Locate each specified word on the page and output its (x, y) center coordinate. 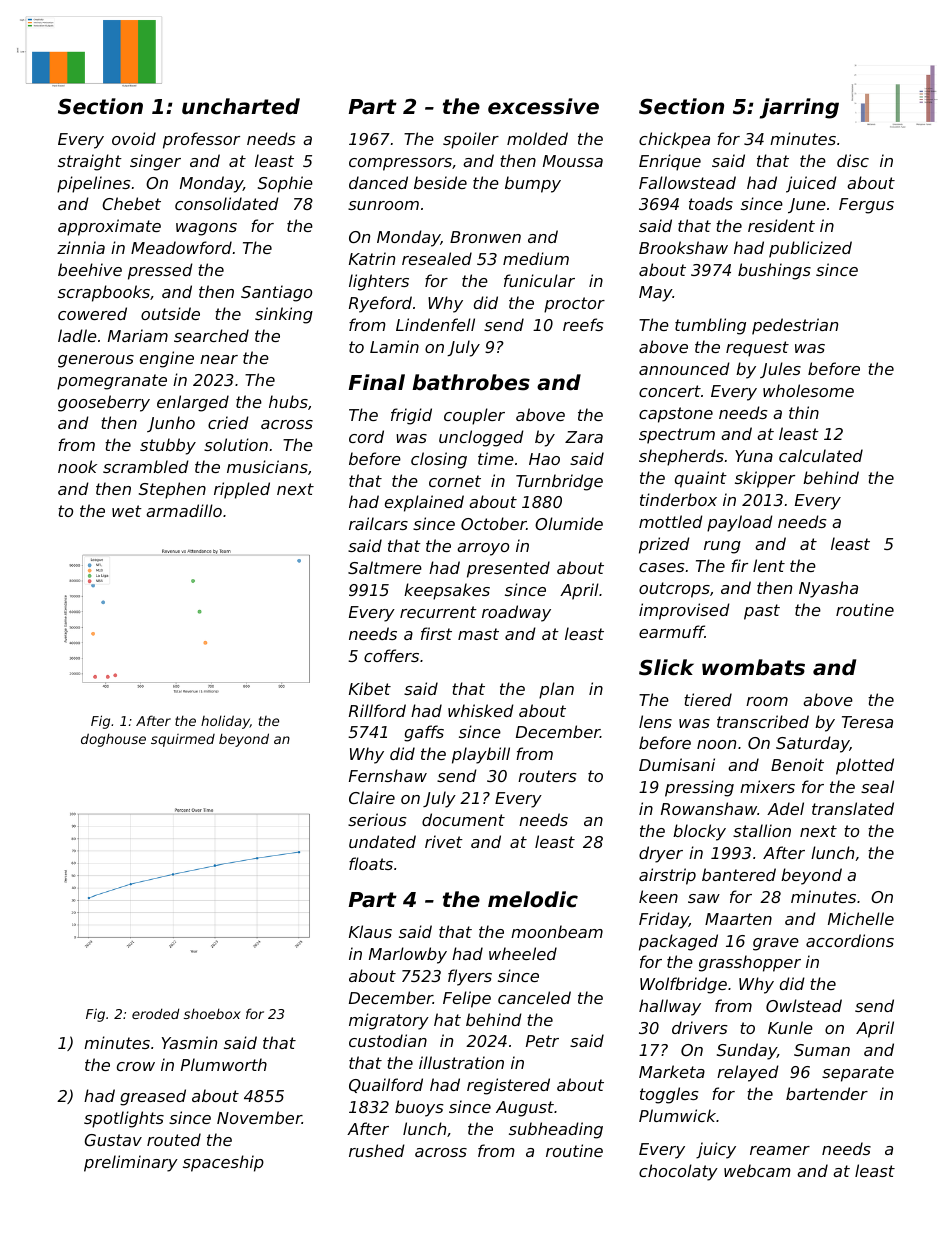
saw (704, 898)
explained (424, 503)
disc (853, 160)
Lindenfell (435, 324)
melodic (533, 899)
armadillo (184, 510)
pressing (699, 788)
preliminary (131, 1163)
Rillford (377, 710)
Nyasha (828, 589)
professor (201, 140)
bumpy (533, 184)
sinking (284, 315)
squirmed (183, 740)
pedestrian (795, 326)
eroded (156, 1013)
